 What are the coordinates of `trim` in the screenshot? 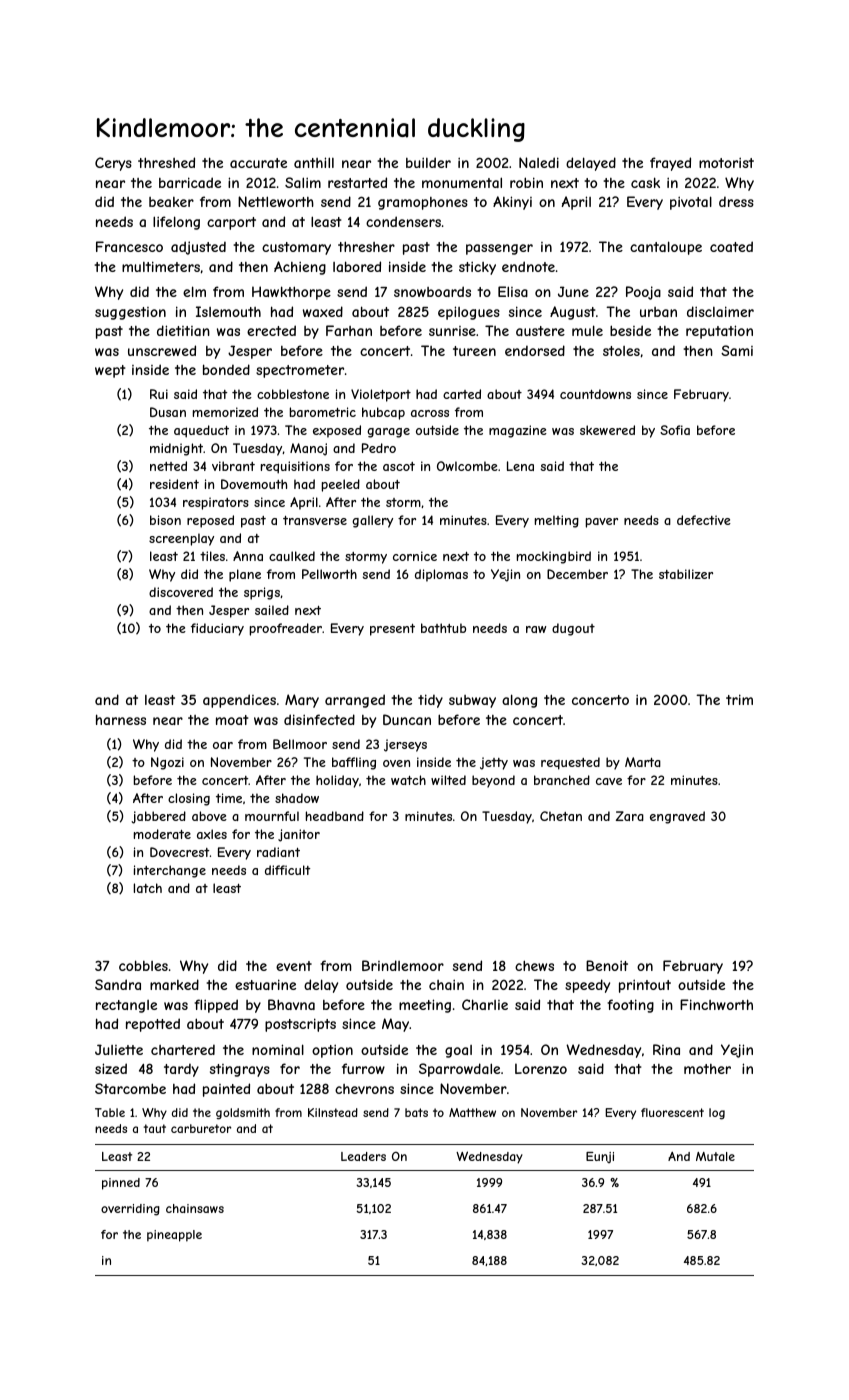 It's located at (739, 699).
